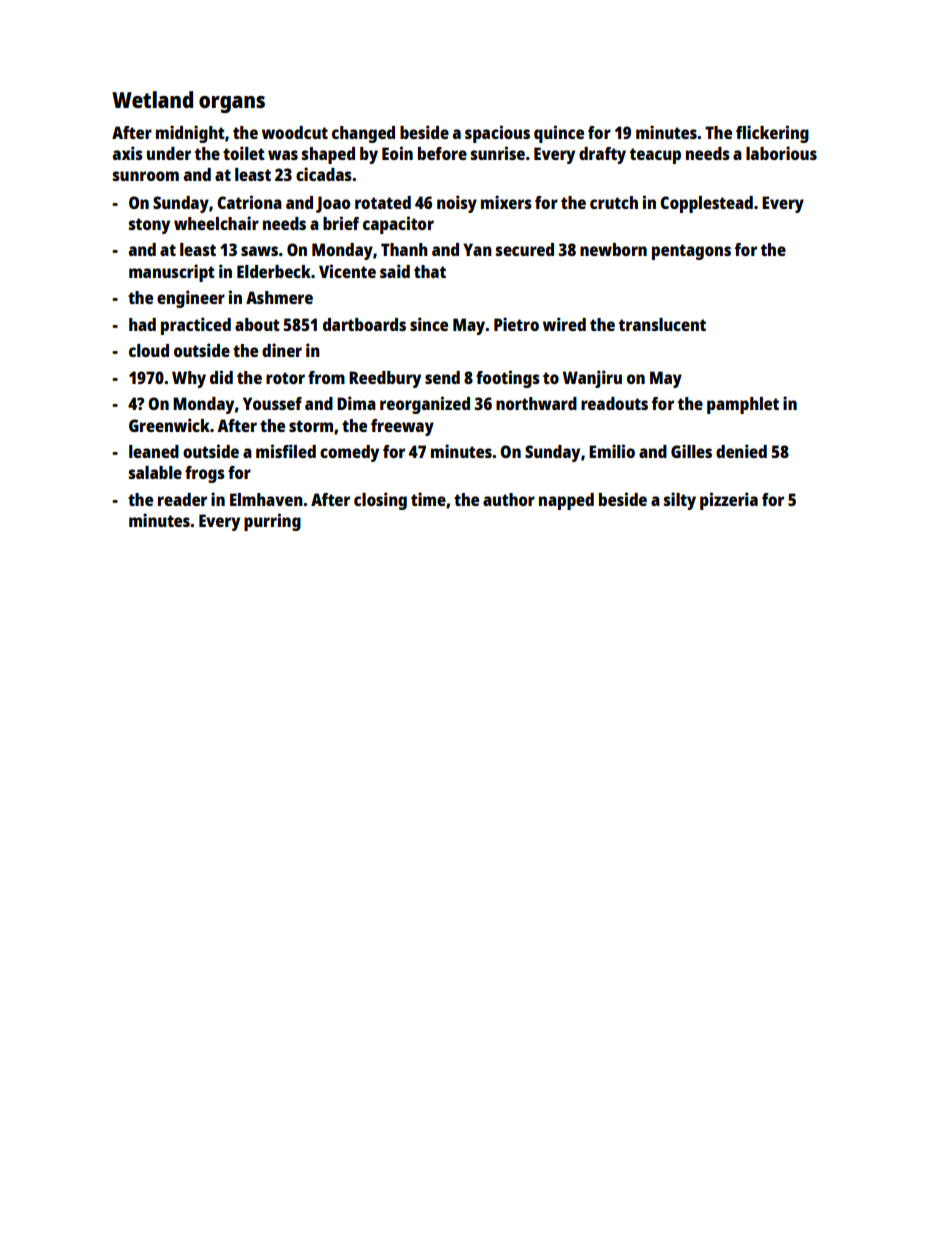 The height and width of the screenshot is (1233, 952). I want to click on Wetland, so click(152, 99).
